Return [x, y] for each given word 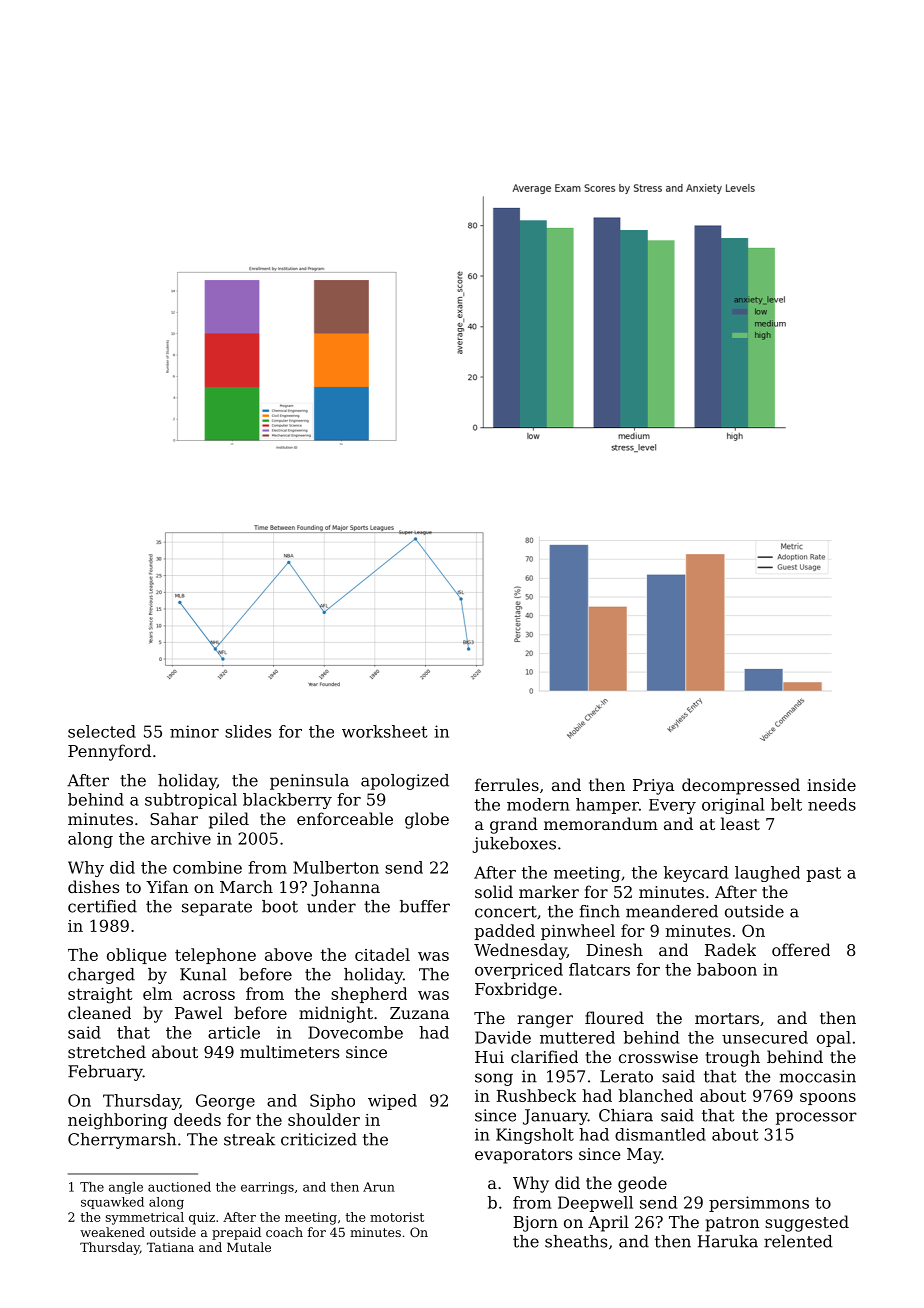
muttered [577, 1037]
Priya [653, 787]
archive [181, 838]
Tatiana [170, 1247]
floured [614, 1017]
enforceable [345, 818]
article [234, 1032]
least [740, 823]
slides [248, 731]
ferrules [507, 784]
